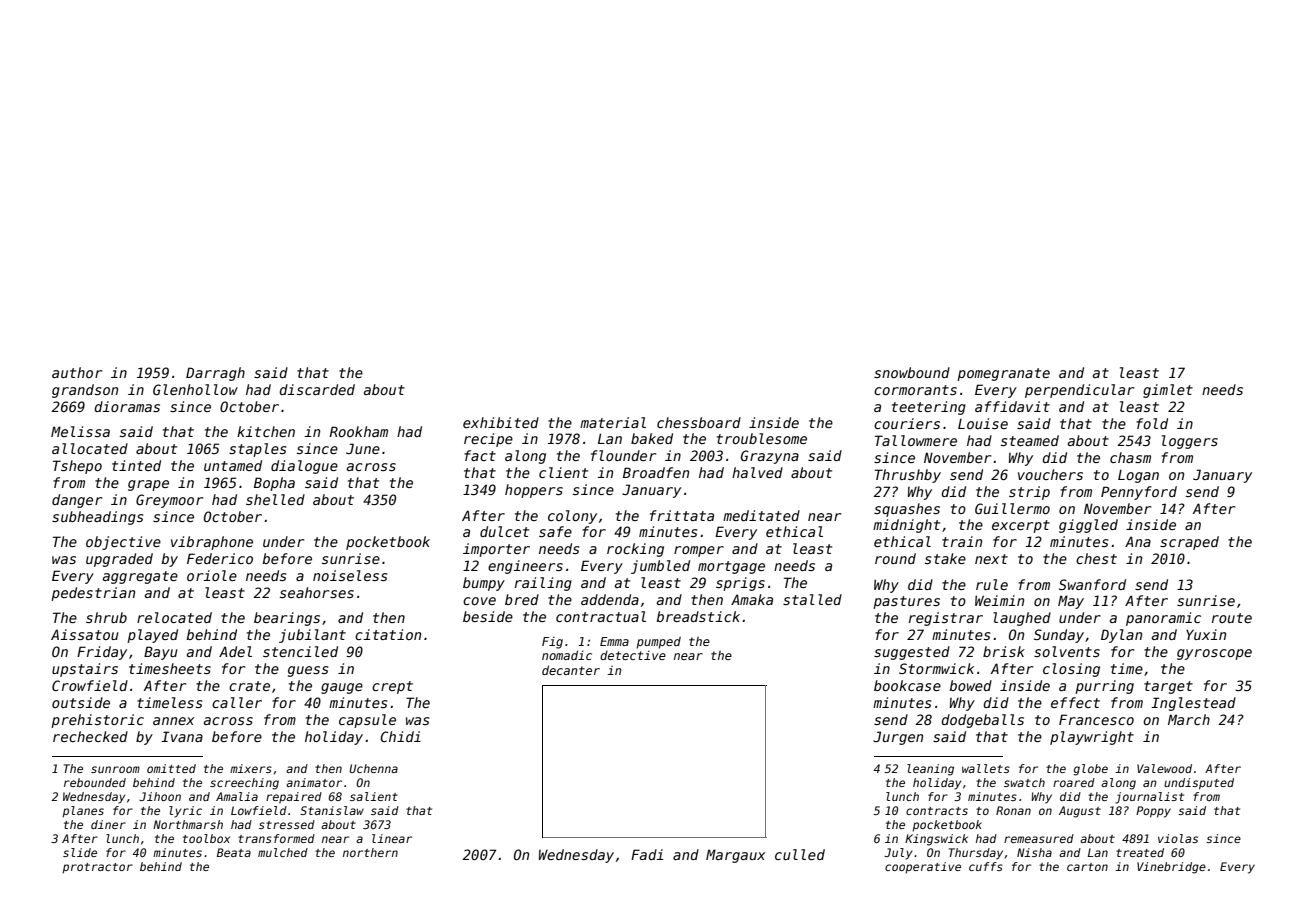  I want to click on Crowfield, so click(90, 685).
